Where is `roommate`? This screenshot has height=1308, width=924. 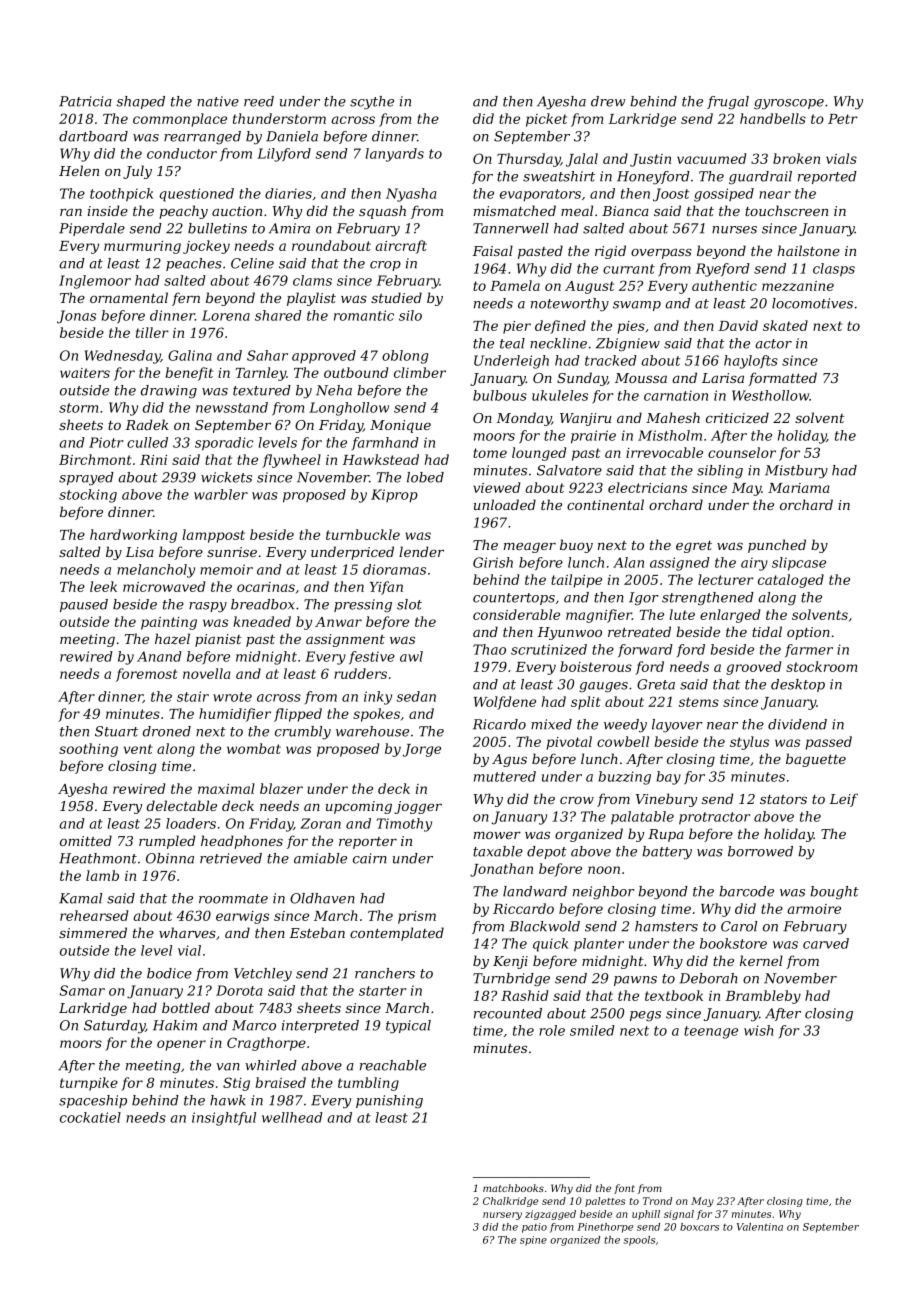
roommate is located at coordinates (233, 899).
